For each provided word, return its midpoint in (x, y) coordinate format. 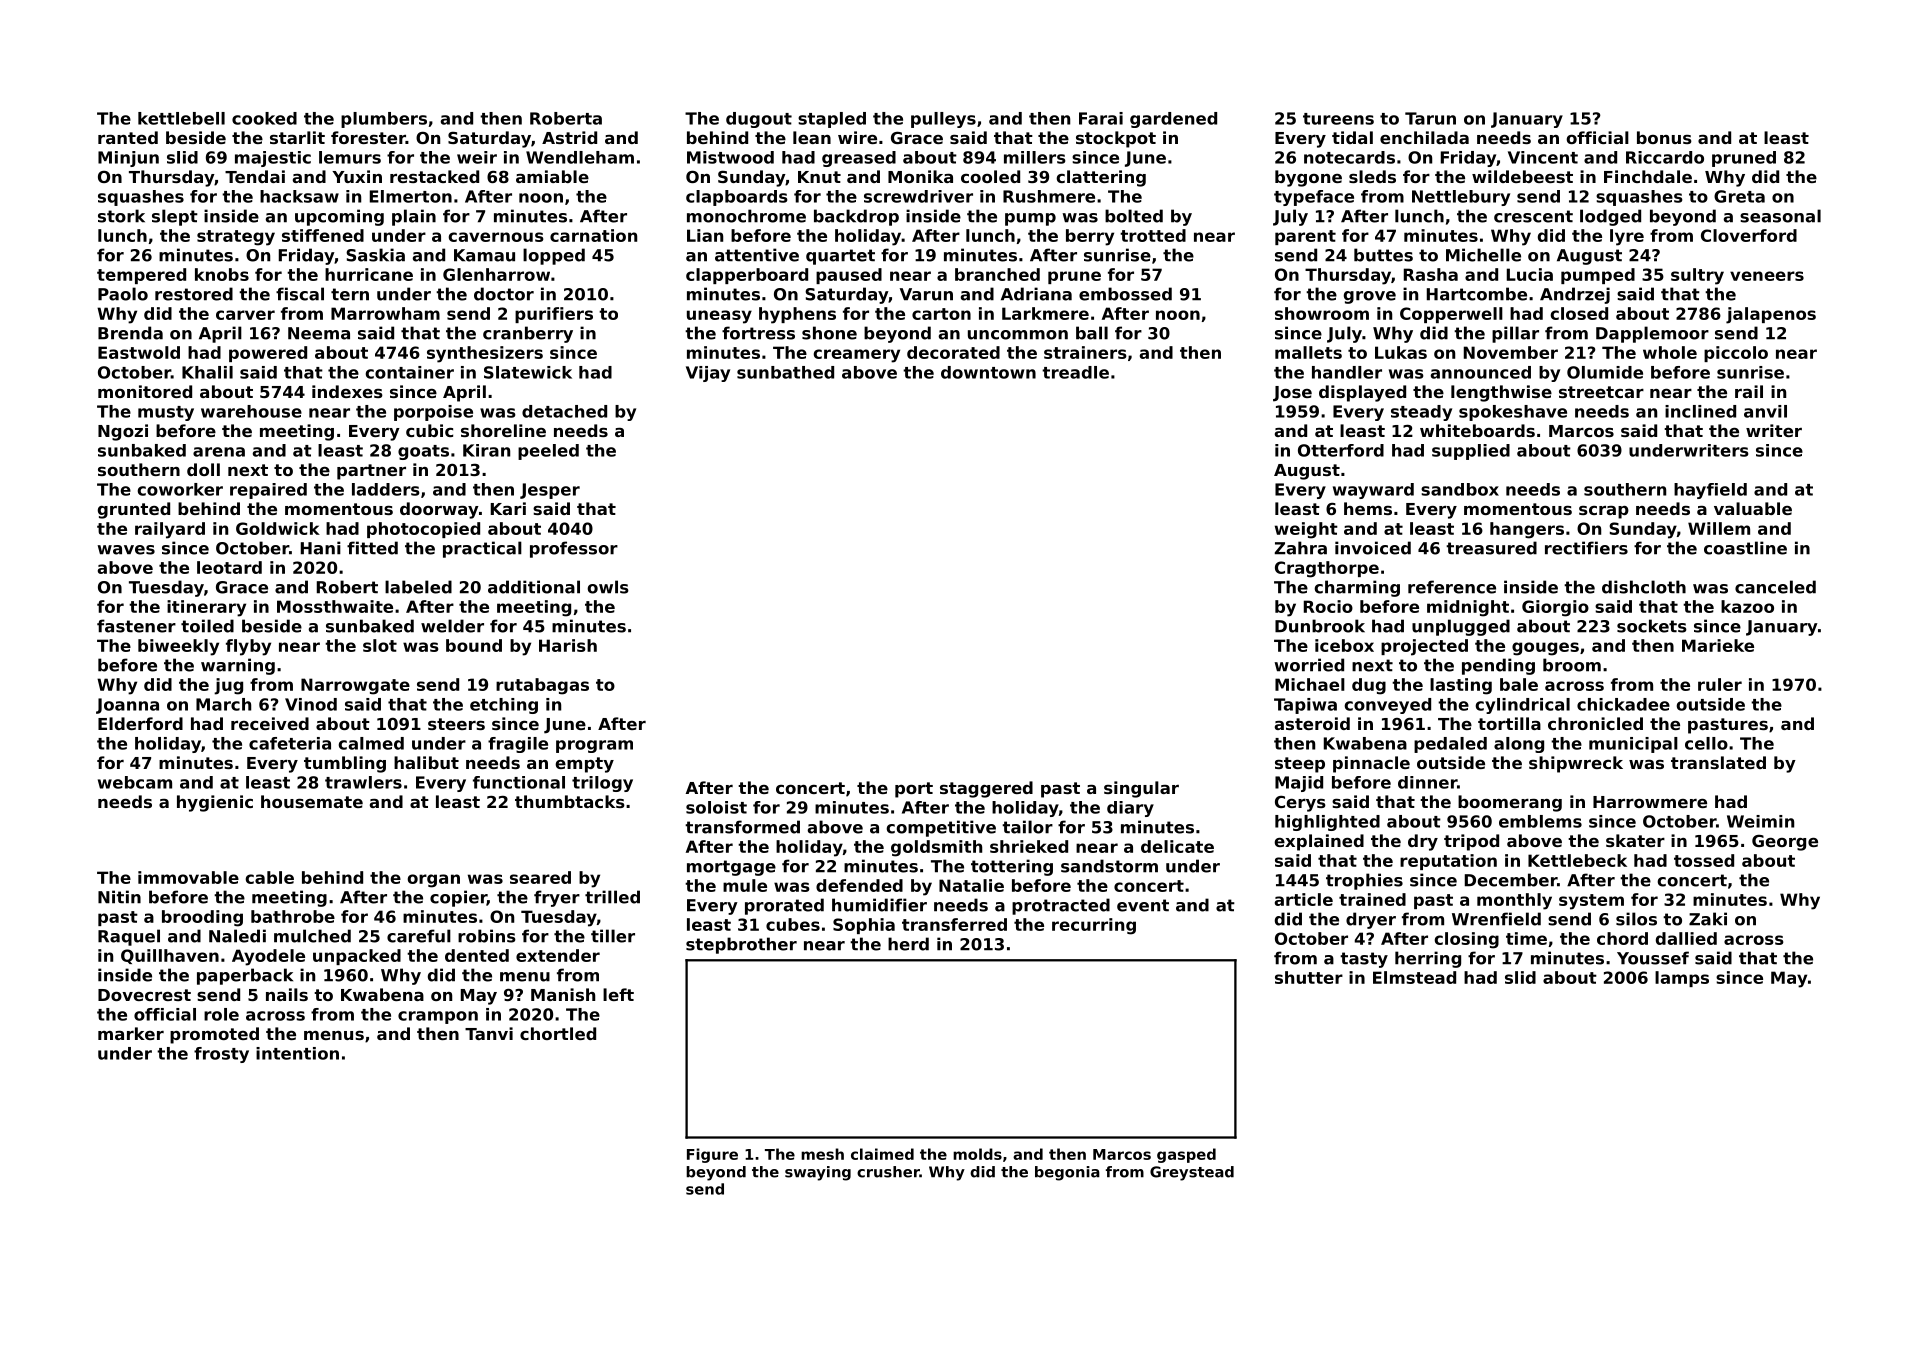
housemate (312, 801)
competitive (941, 828)
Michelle (1483, 255)
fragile (518, 745)
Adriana (1036, 294)
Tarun (1430, 118)
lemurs (350, 157)
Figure (712, 1155)
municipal (1633, 745)
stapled (832, 120)
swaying (818, 1173)
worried (1309, 665)
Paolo (123, 294)
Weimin (1760, 821)
